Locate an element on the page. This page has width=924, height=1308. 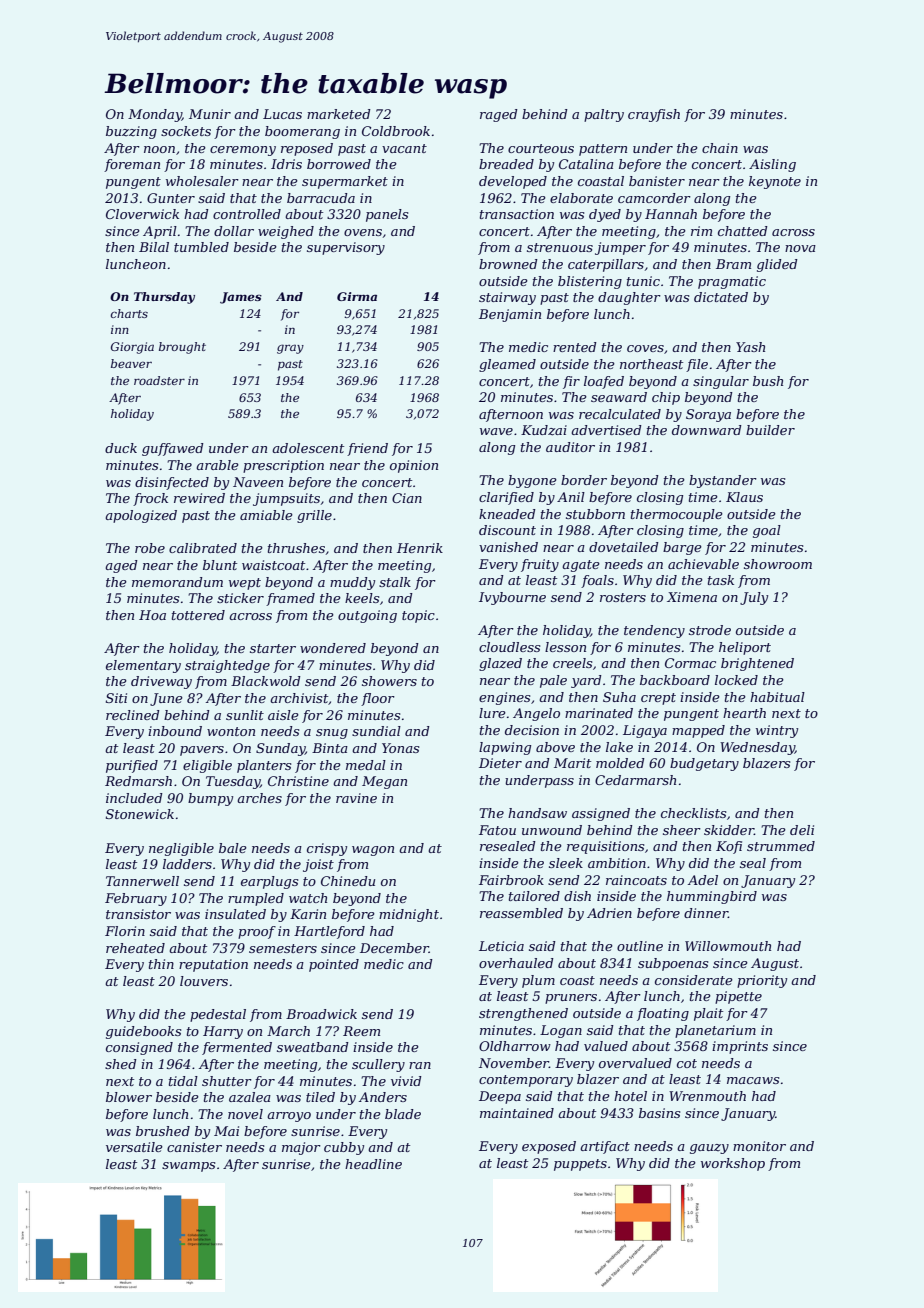
above is located at coordinates (555, 747).
